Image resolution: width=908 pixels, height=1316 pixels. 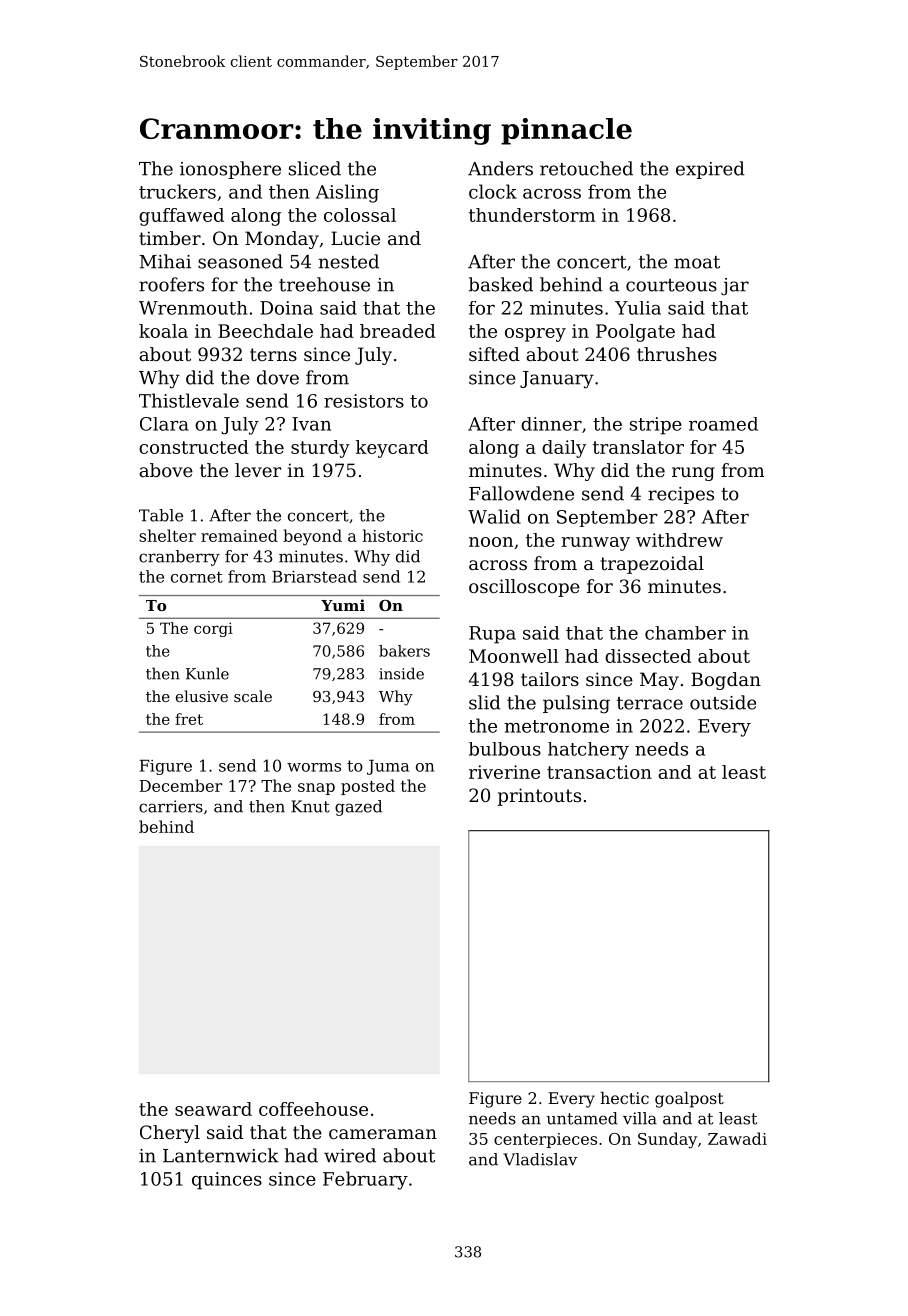 I want to click on trapezoidal, so click(x=652, y=565).
